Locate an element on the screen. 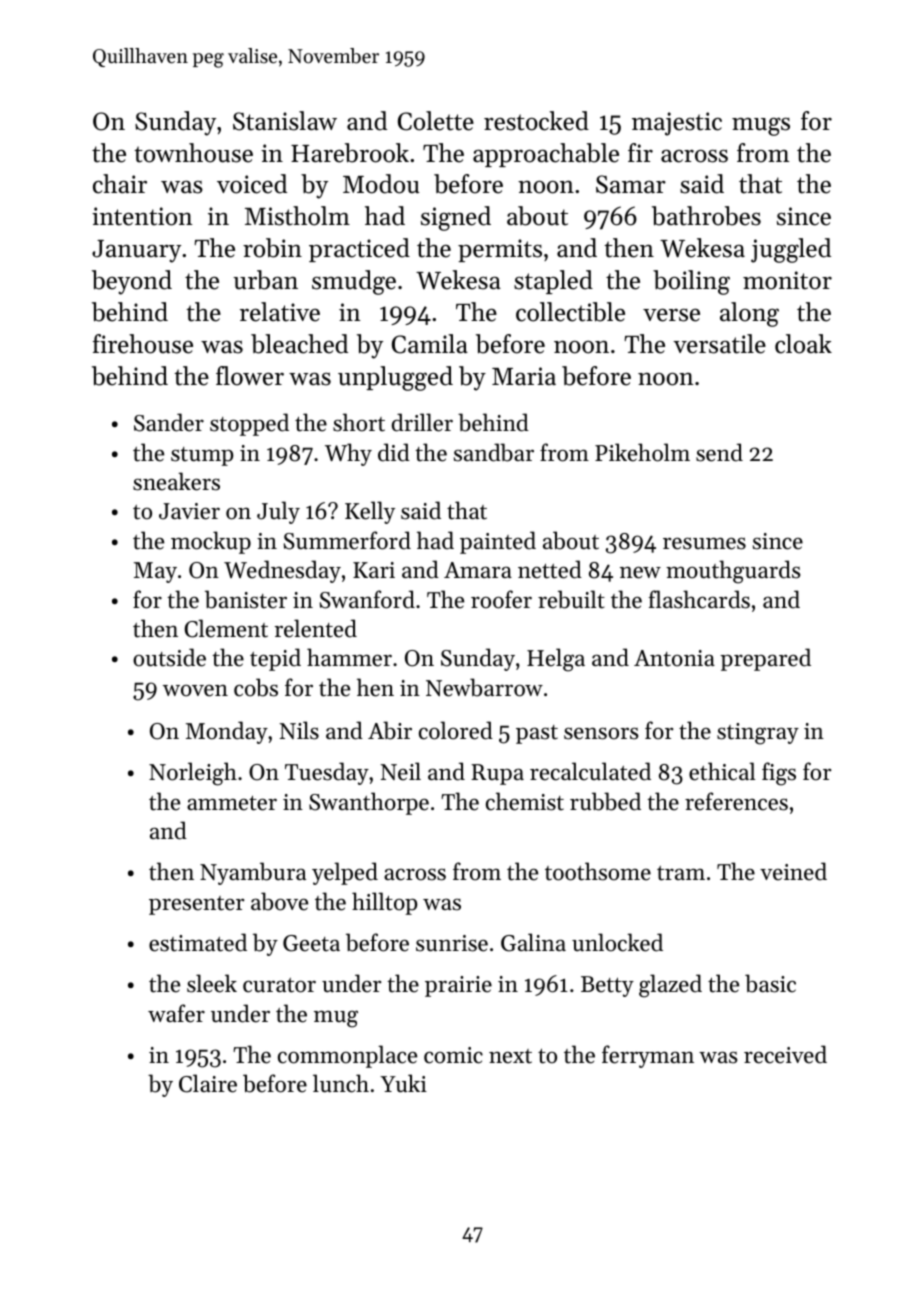  prepared is located at coordinates (765, 659).
